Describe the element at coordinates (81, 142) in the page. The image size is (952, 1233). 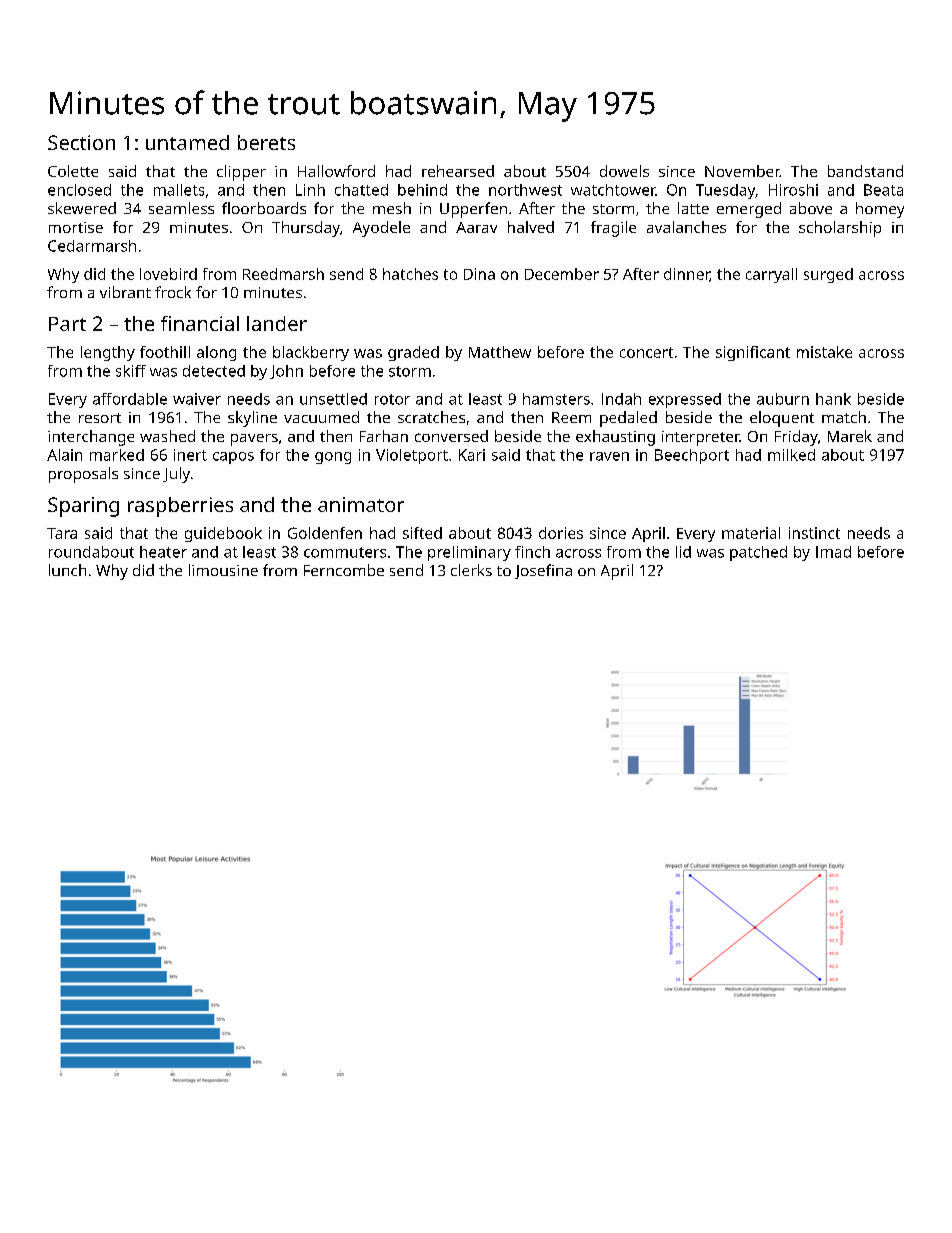
I see `Section` at that location.
